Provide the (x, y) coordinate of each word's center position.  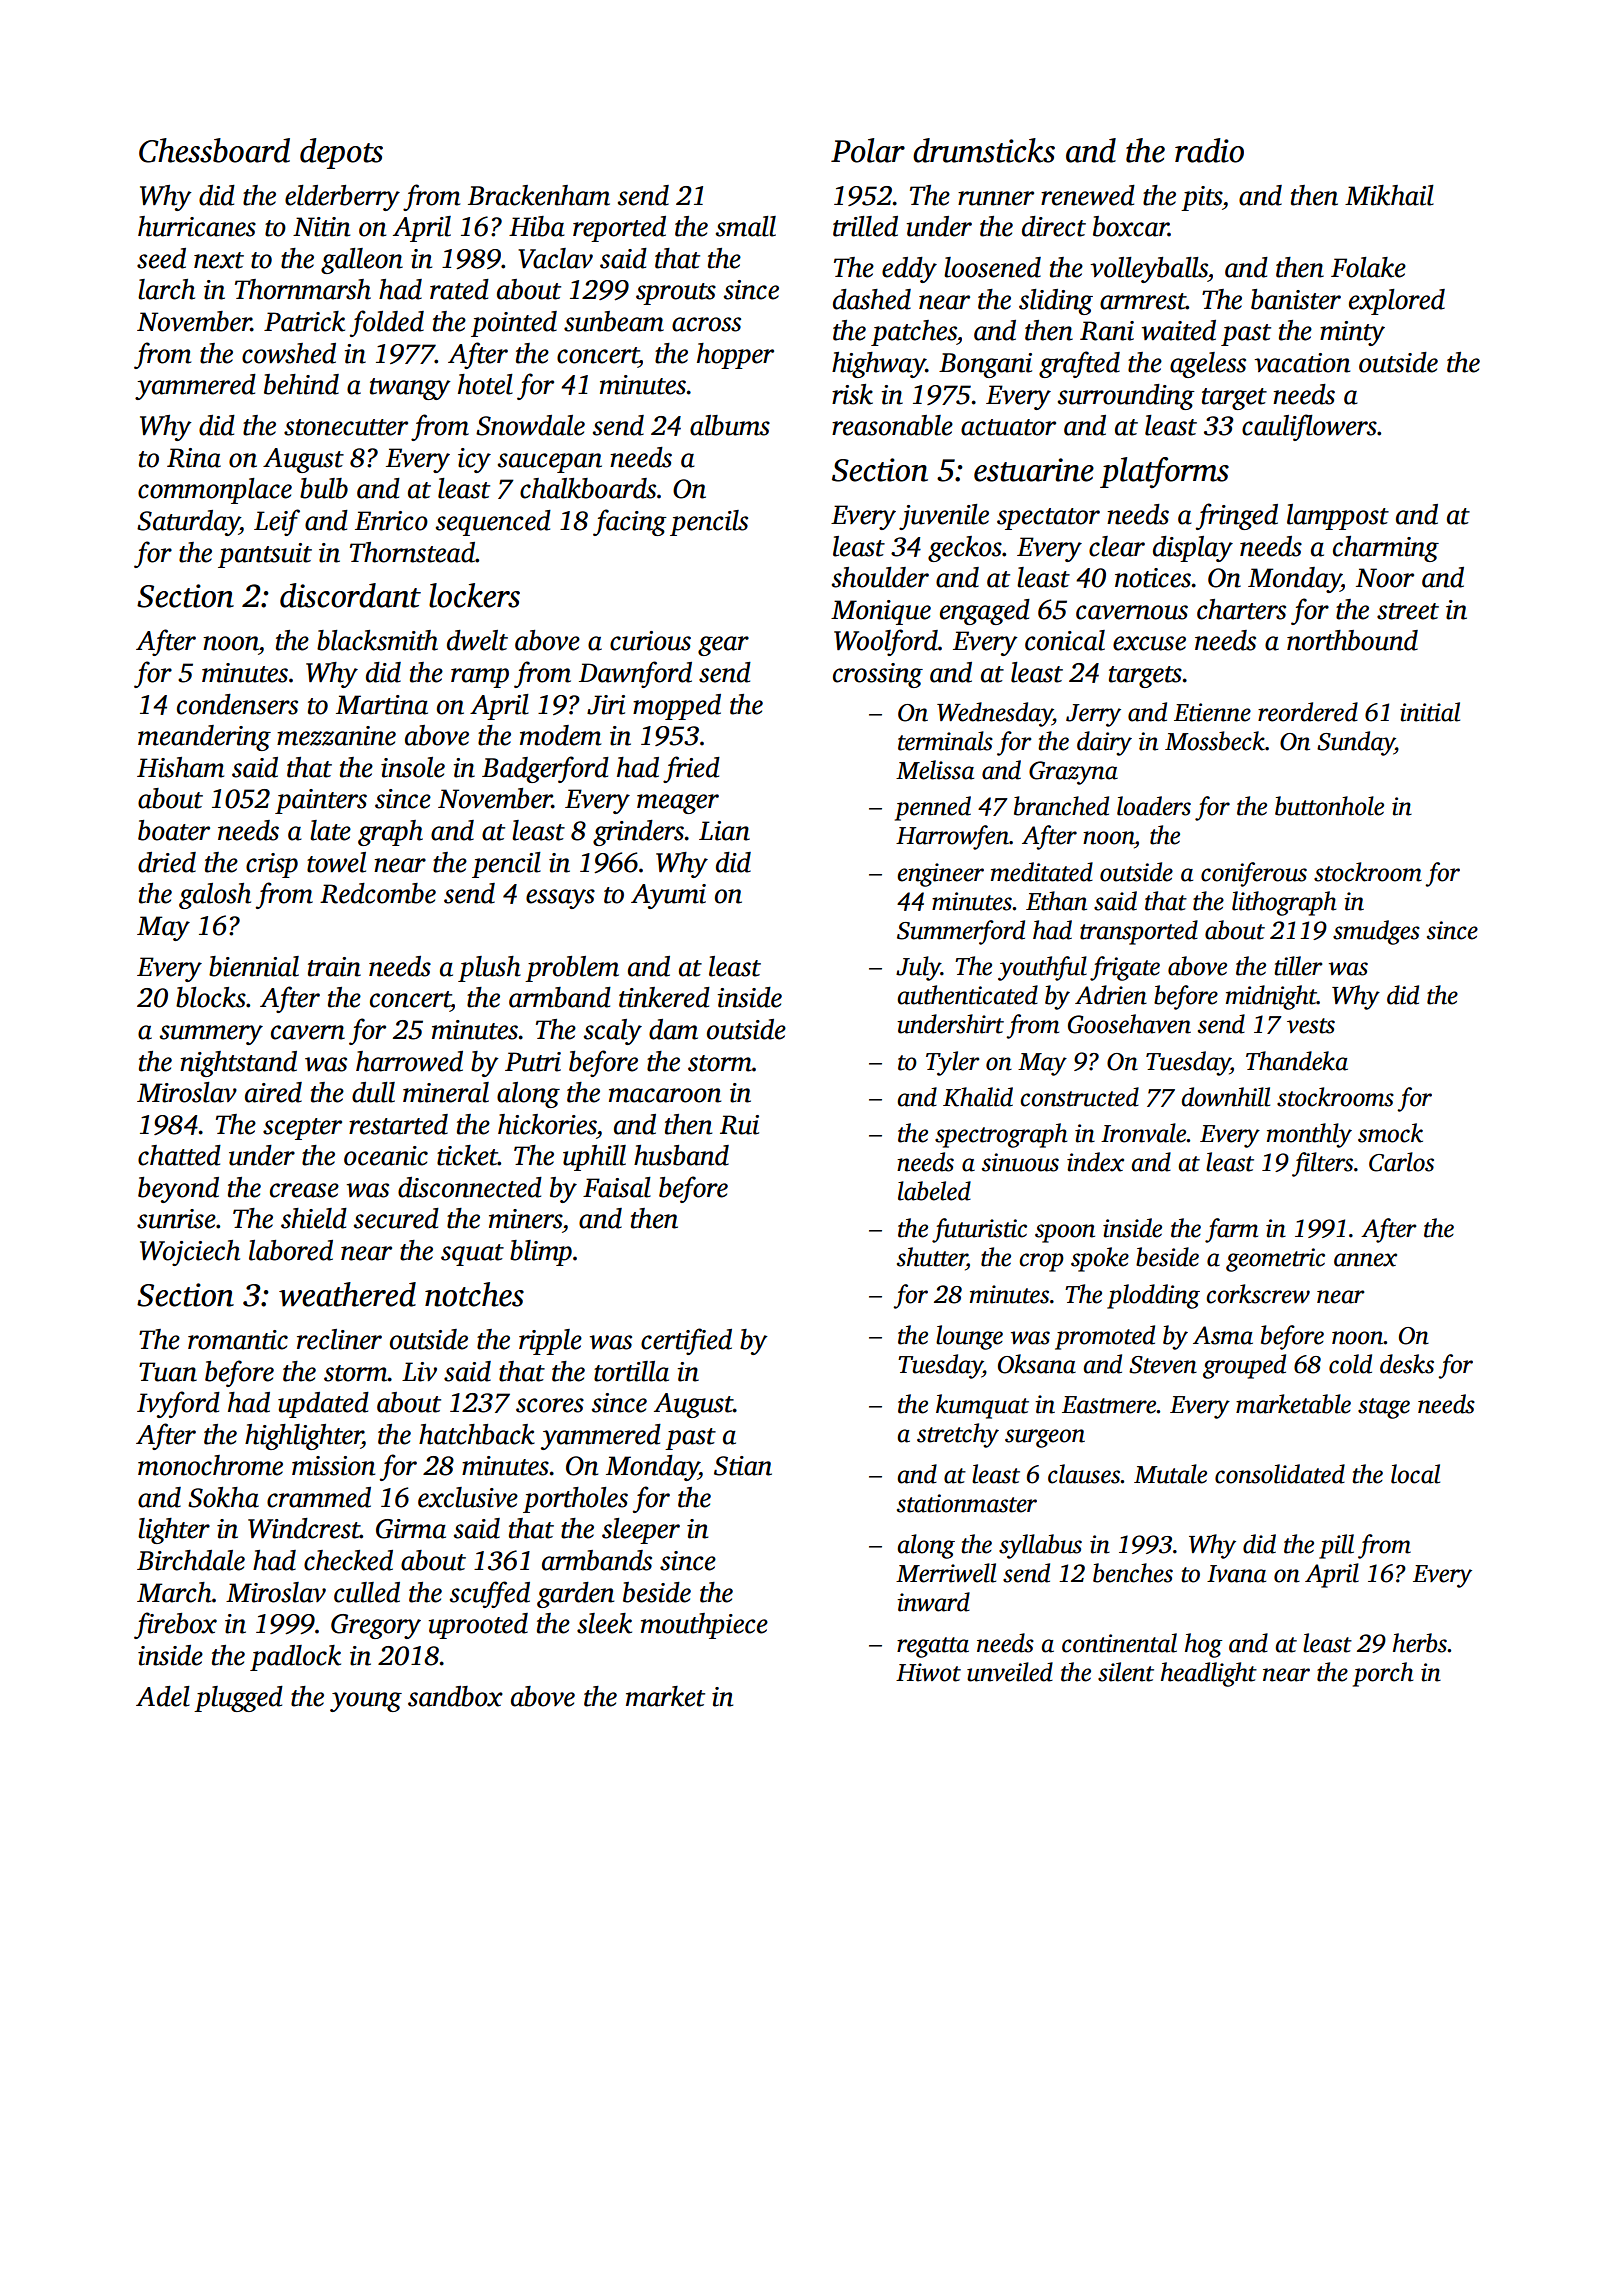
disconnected (470, 1187)
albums (730, 425)
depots (341, 153)
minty (1352, 333)
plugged (238, 1699)
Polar (868, 150)
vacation (1302, 363)
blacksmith (377, 640)
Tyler (953, 1063)
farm (1231, 1230)
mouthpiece (704, 1626)
